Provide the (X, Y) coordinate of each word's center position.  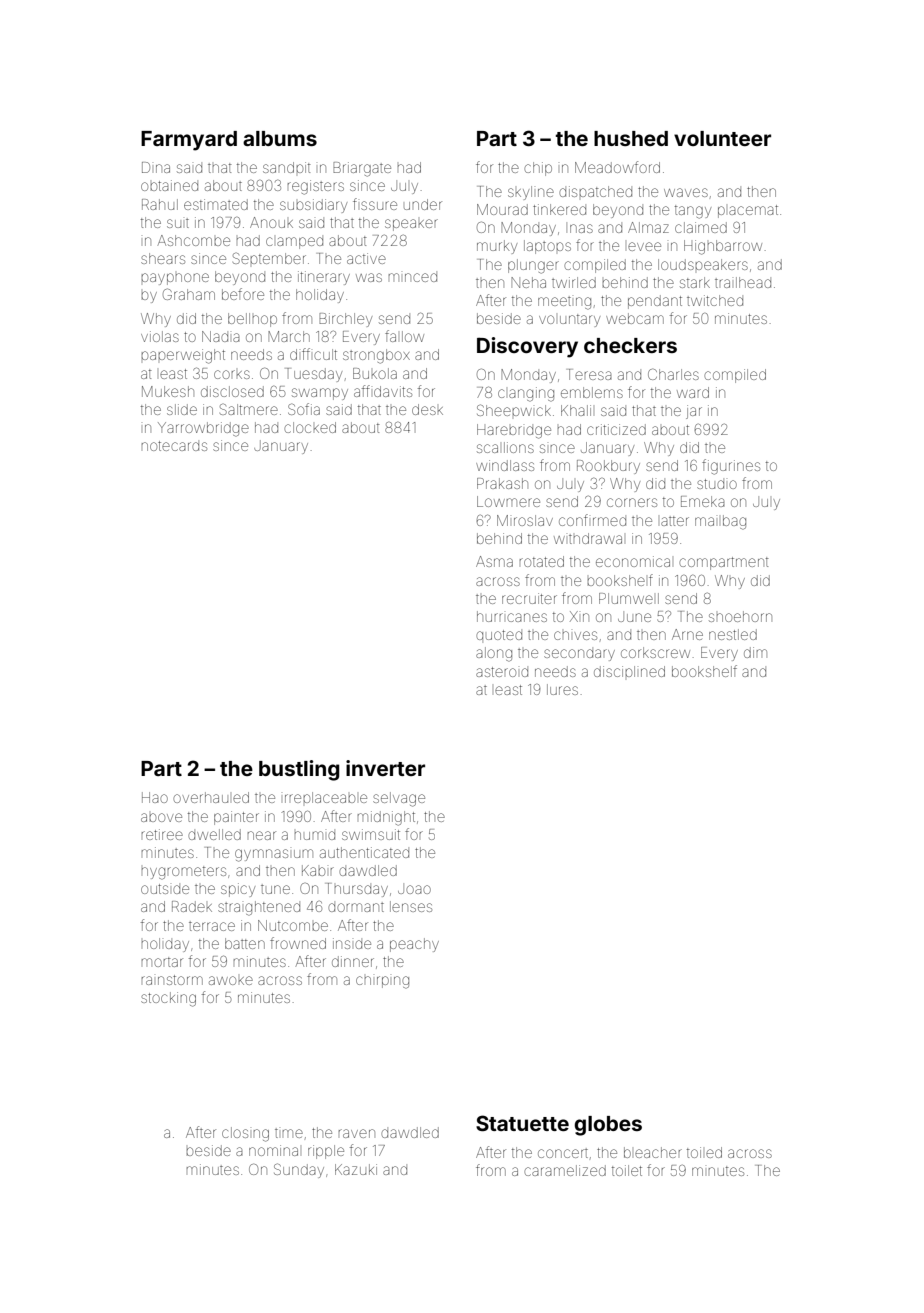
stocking (168, 999)
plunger (533, 266)
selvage (399, 799)
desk (427, 409)
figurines (731, 467)
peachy (414, 945)
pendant (655, 302)
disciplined (629, 671)
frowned (298, 943)
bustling (299, 770)
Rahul (160, 204)
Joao (414, 889)
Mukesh (168, 391)
